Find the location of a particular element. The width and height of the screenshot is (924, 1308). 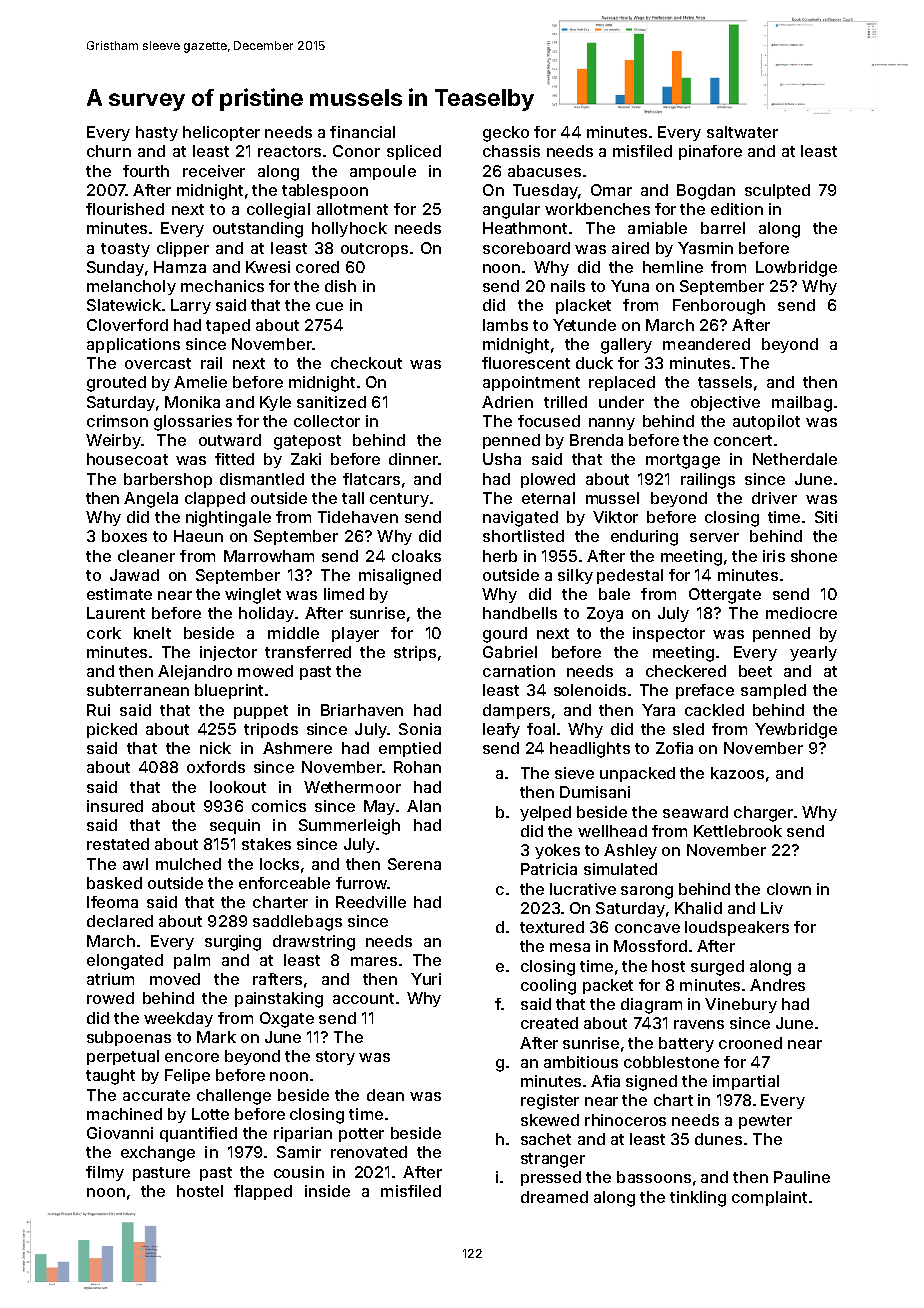

sarong is located at coordinates (647, 892).
